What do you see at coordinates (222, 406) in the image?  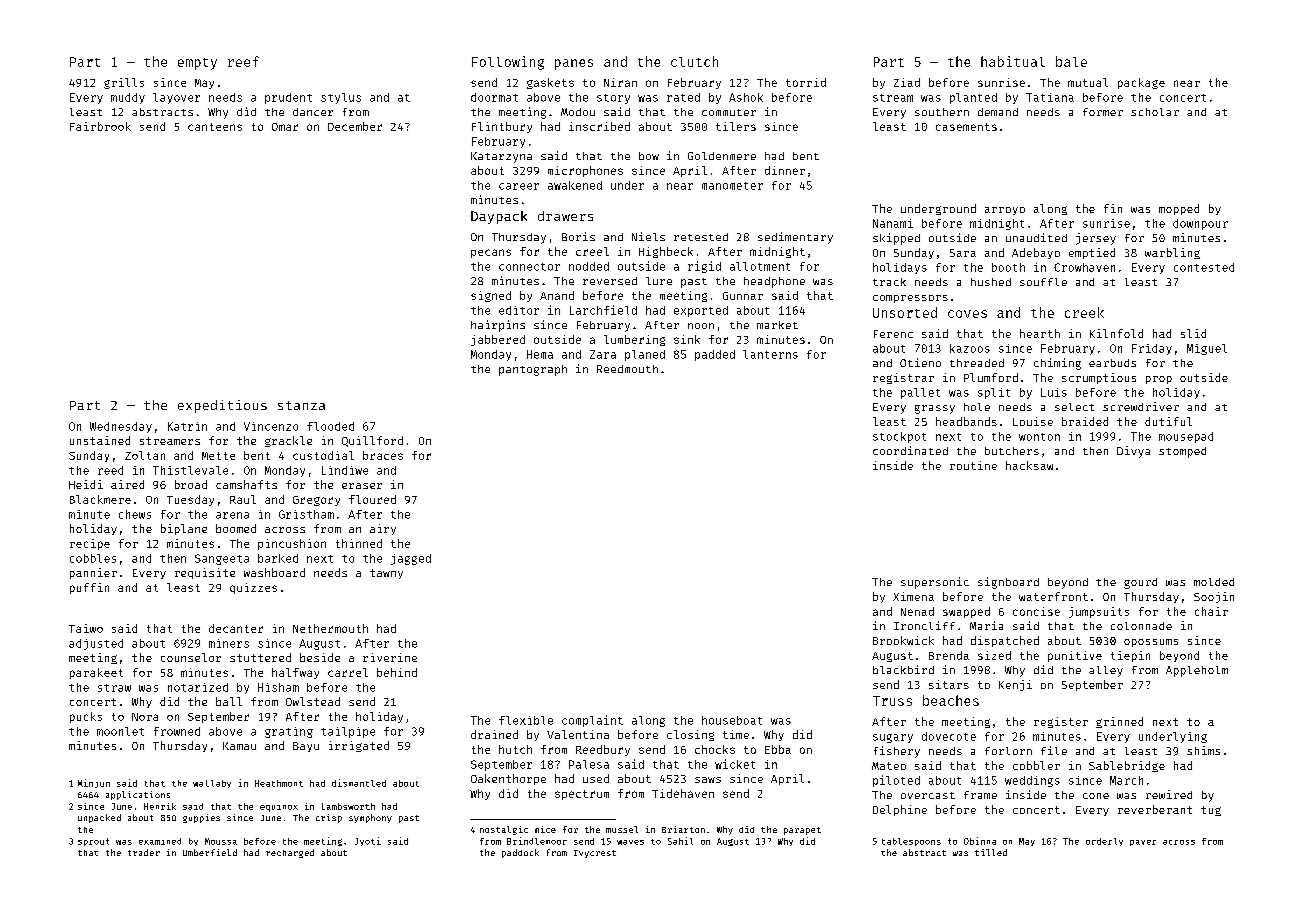 I see `expeditious` at bounding box center [222, 406].
